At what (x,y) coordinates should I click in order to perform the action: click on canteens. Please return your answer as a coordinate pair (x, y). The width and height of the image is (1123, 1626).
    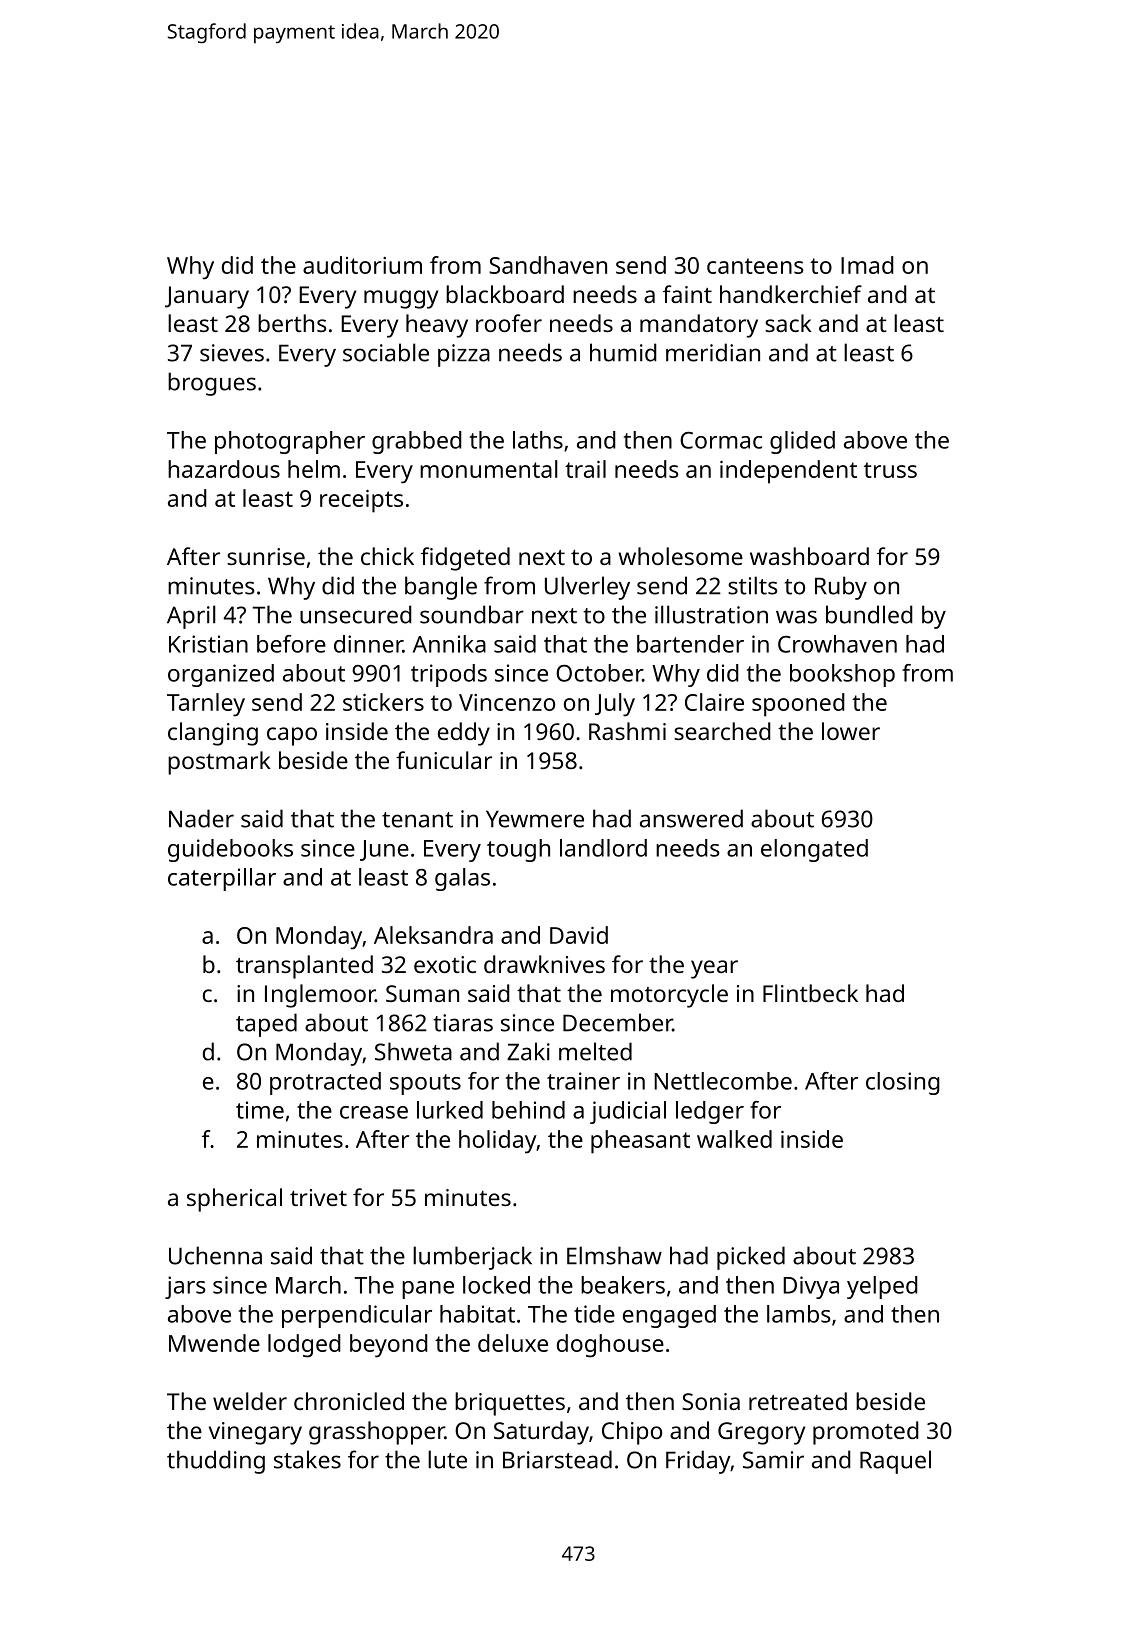
    Looking at the image, I should click on (755, 266).
